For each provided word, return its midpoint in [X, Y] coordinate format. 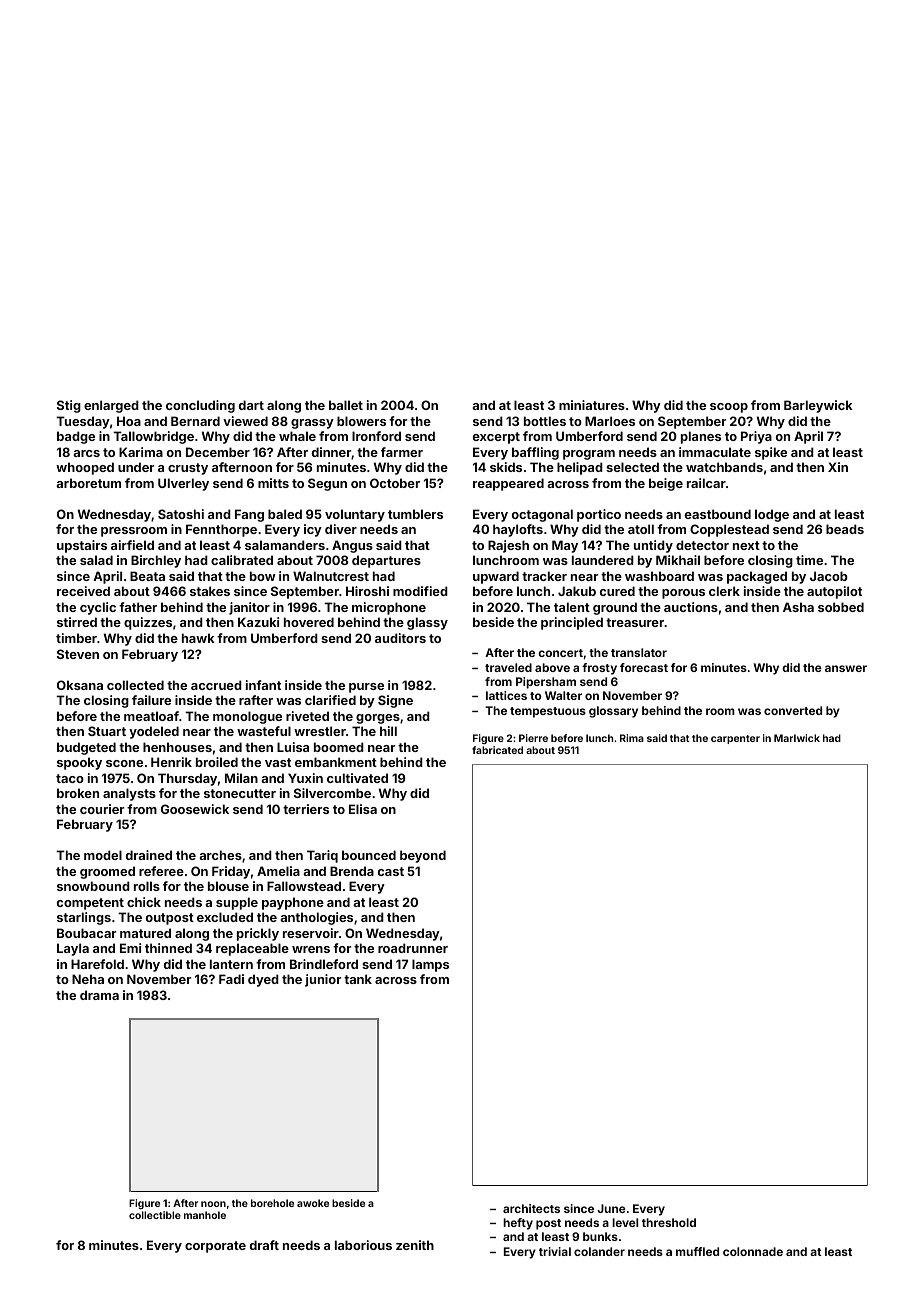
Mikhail [678, 560]
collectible [155, 1215]
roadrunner [413, 948]
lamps [430, 965]
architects [531, 1208]
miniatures [592, 405]
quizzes [148, 623]
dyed [263, 980]
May [565, 546]
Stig [69, 406]
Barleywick [818, 406]
